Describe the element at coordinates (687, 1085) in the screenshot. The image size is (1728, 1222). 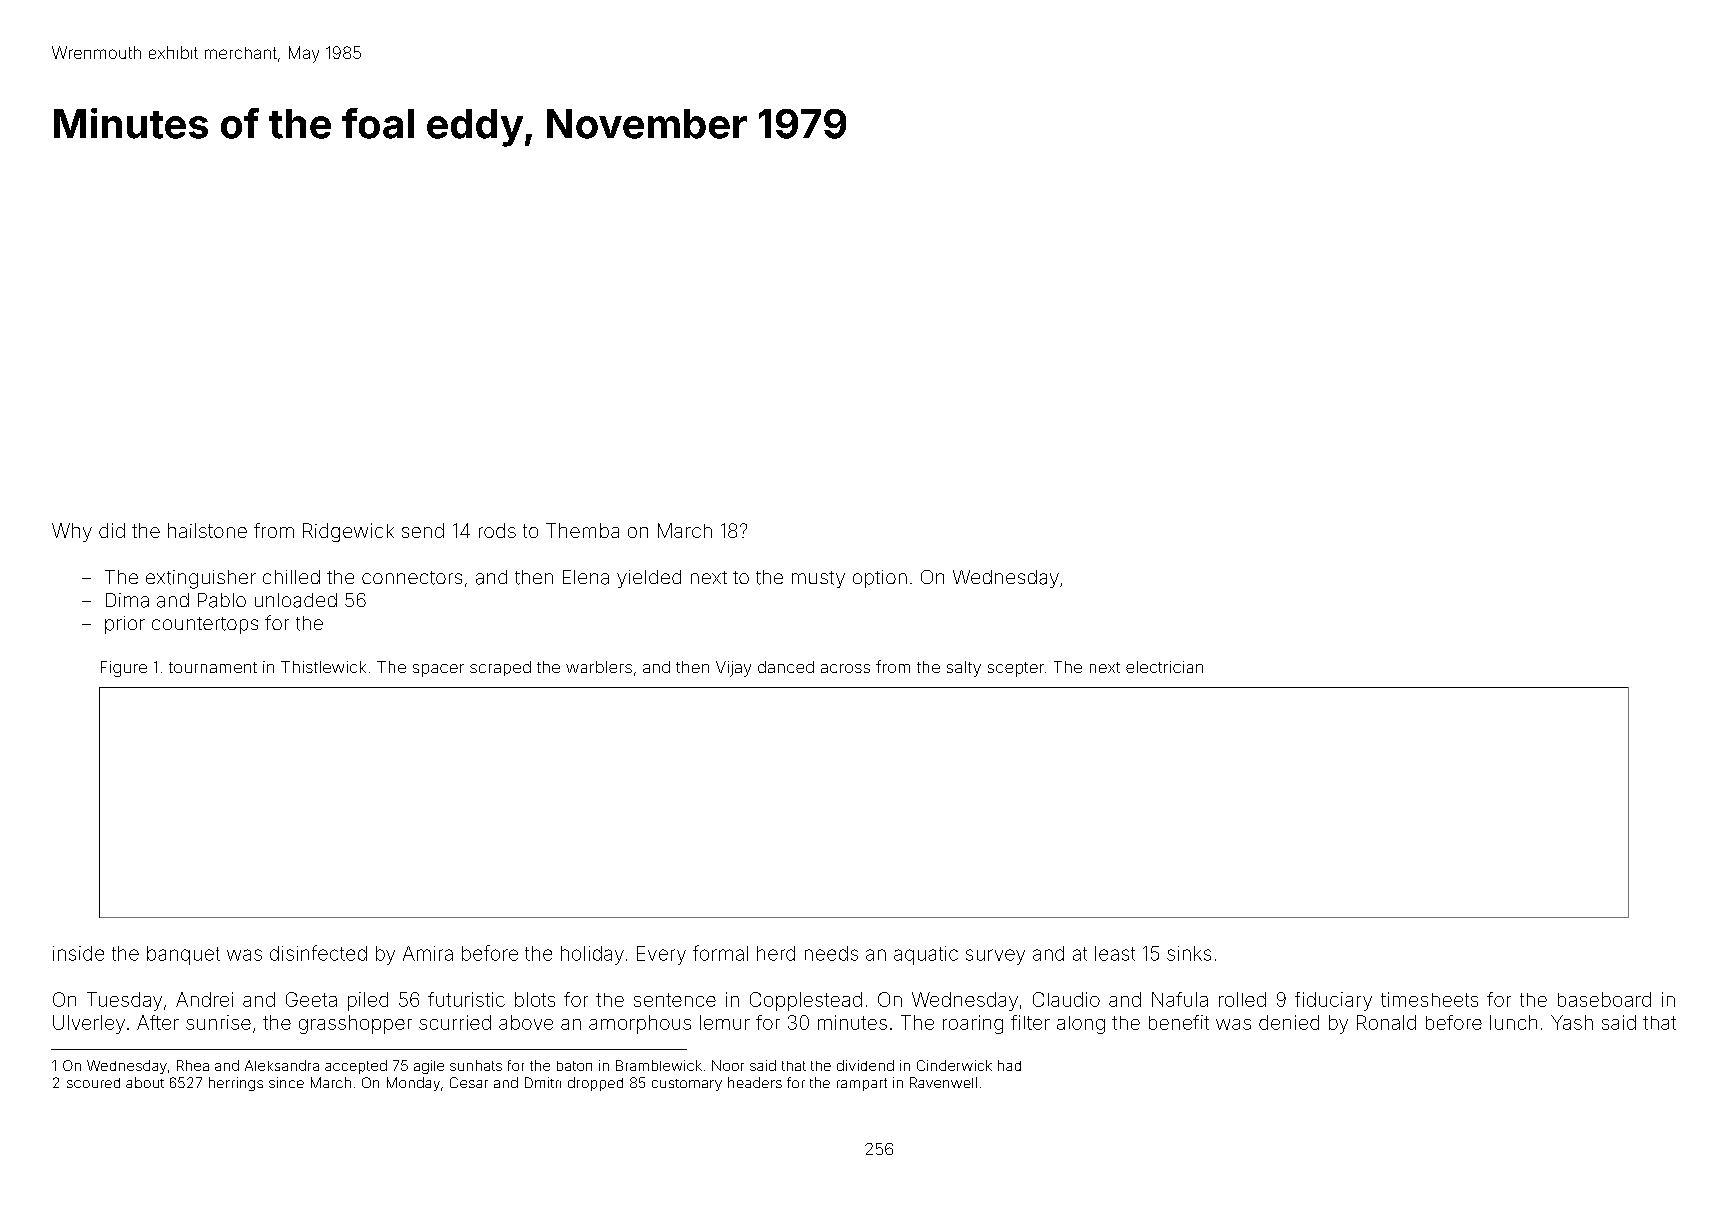
I see `customary` at that location.
